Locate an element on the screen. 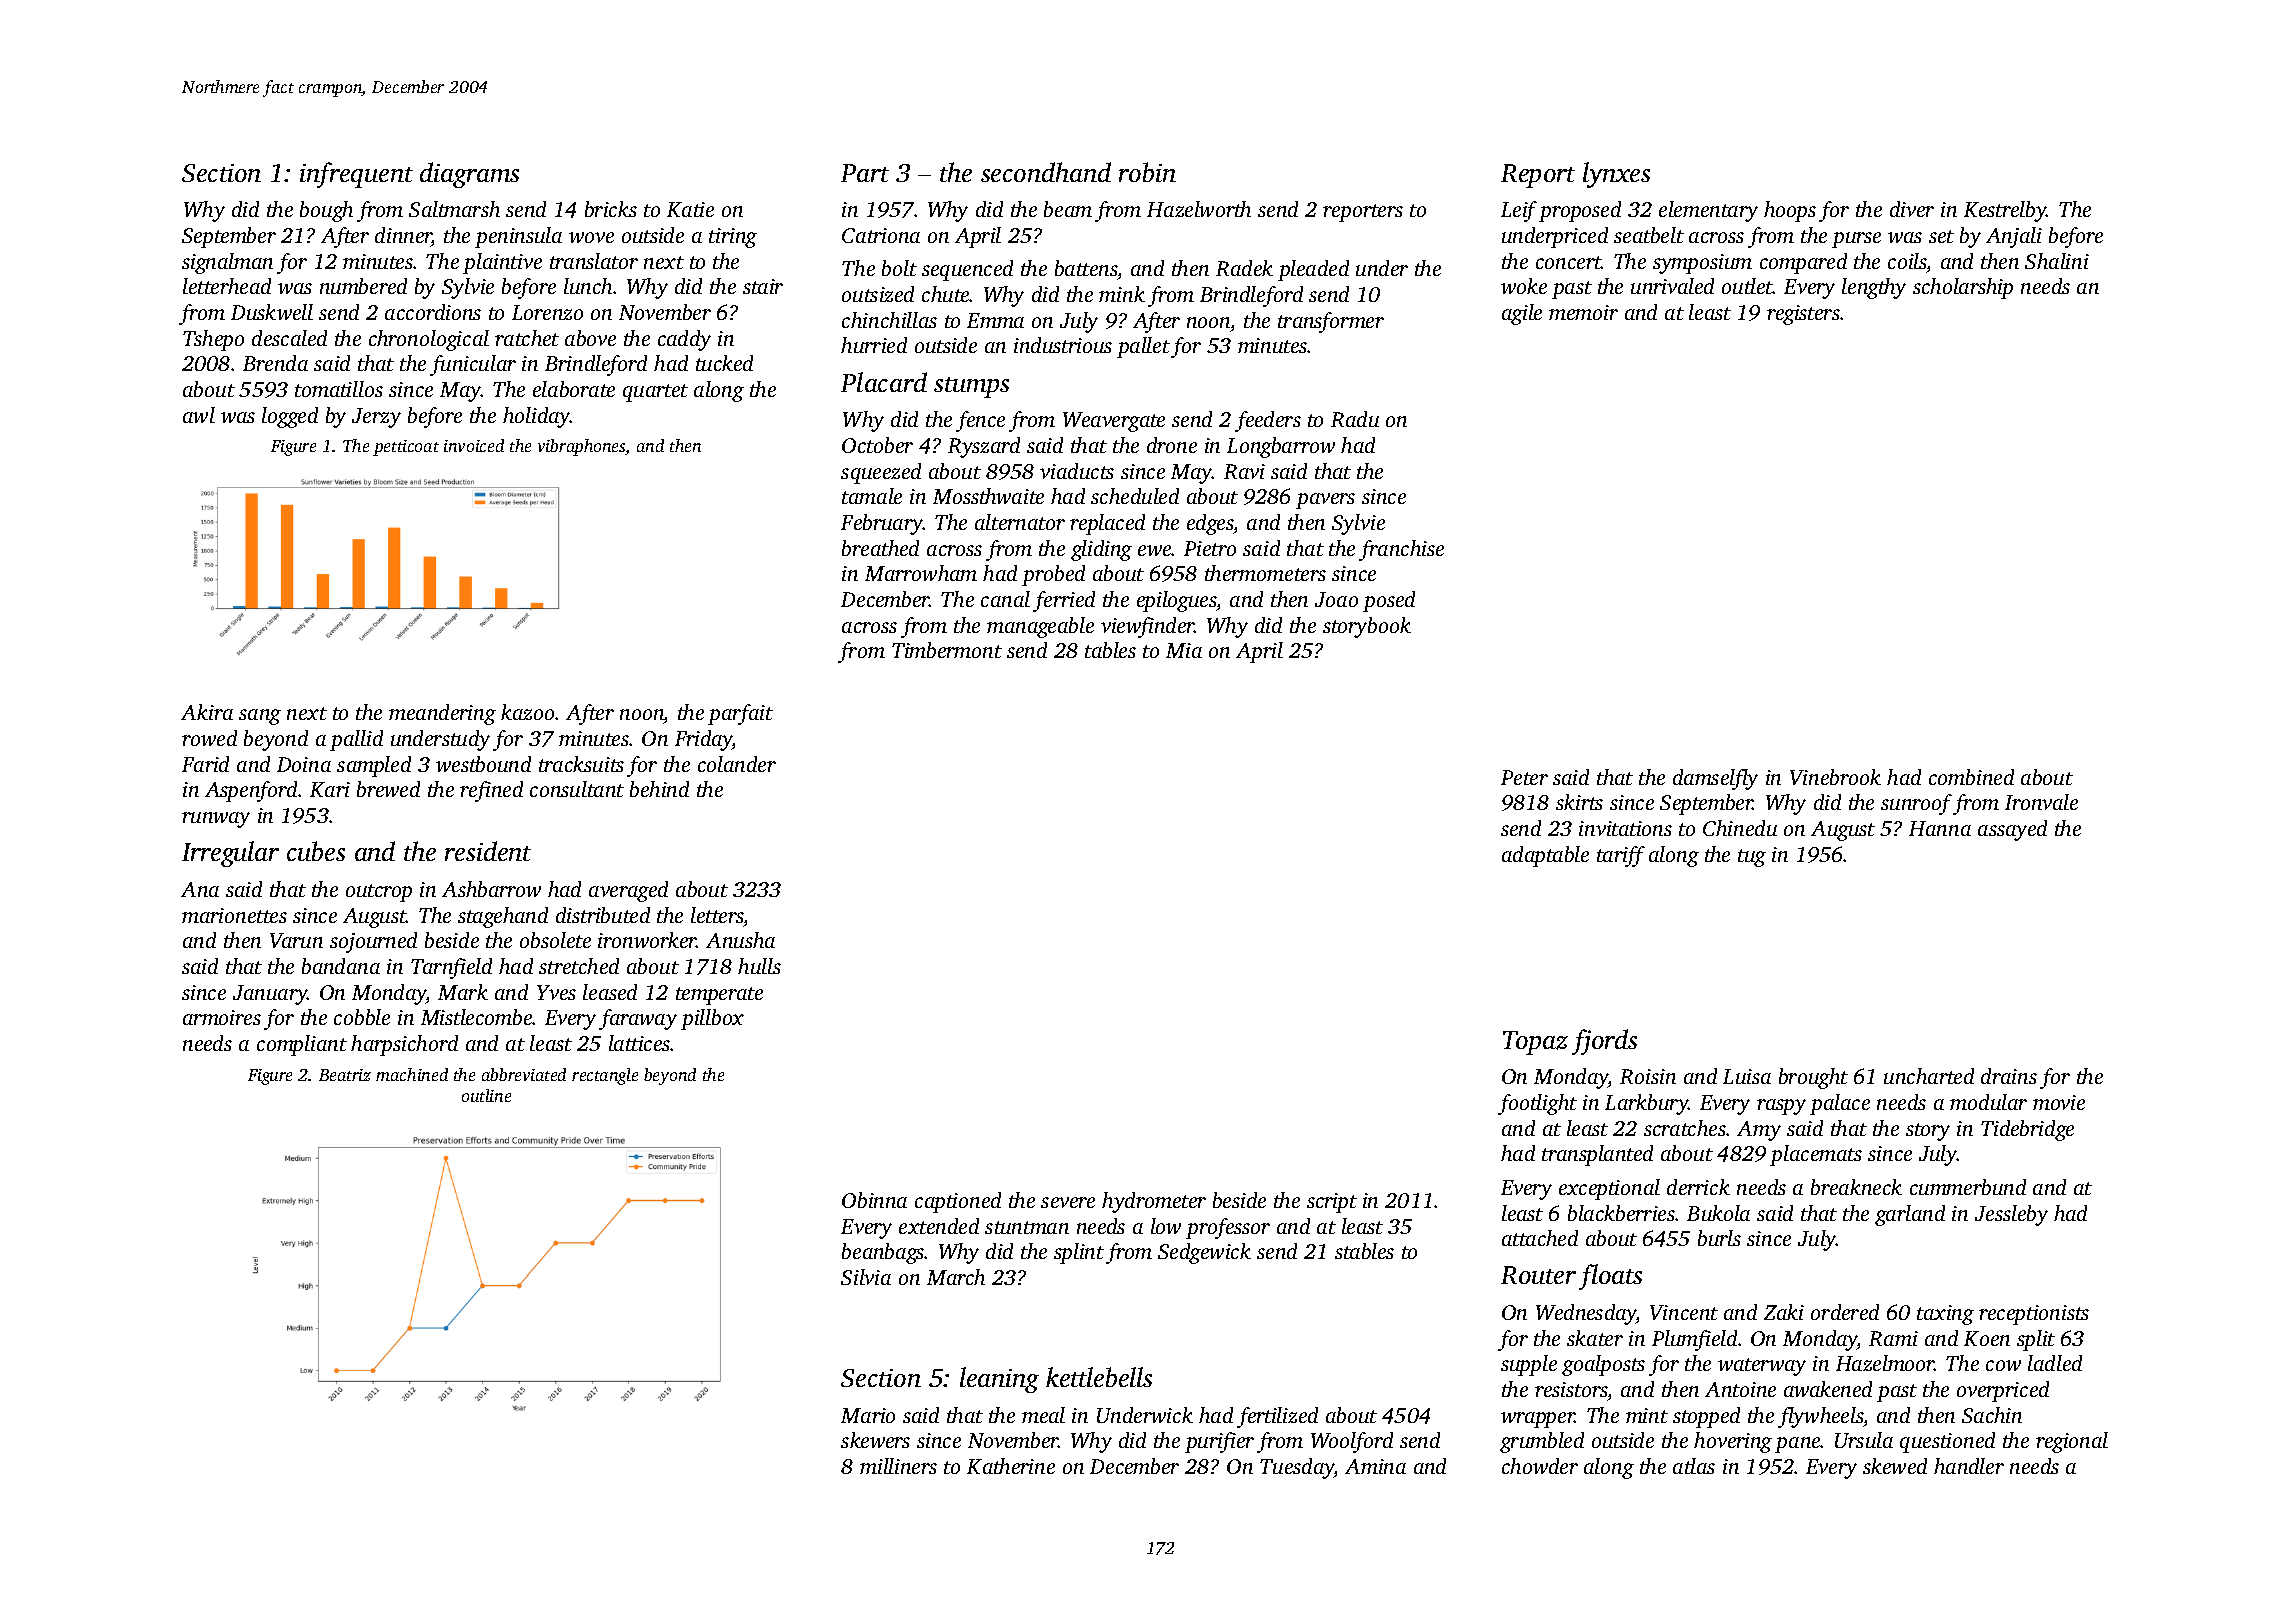 The height and width of the screenshot is (1620, 2292). tracksuits is located at coordinates (581, 764).
